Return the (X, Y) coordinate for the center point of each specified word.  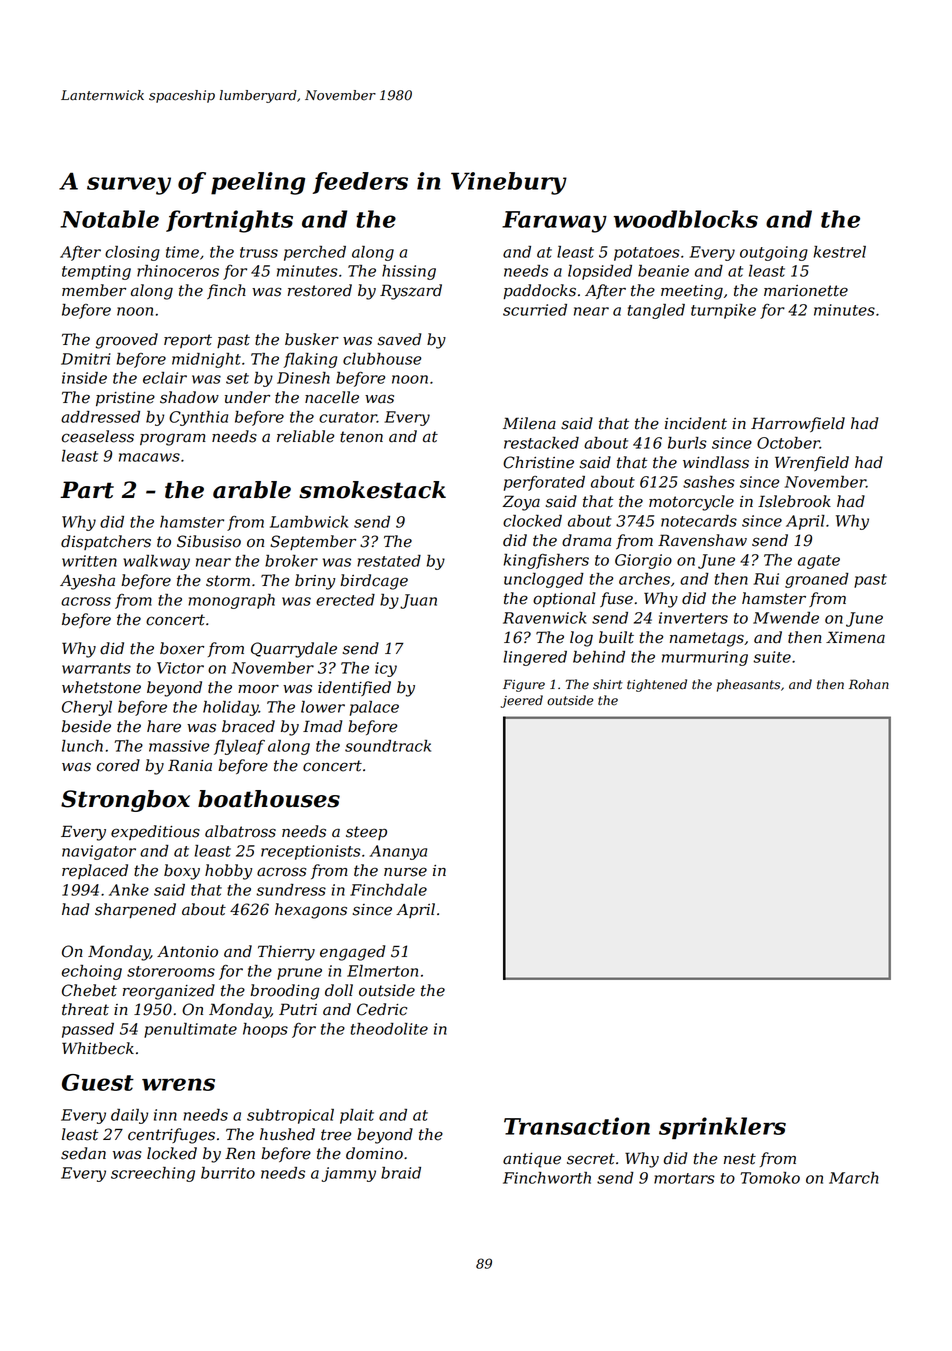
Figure (524, 685)
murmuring (705, 658)
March (853, 1178)
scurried (535, 310)
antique (532, 1160)
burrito (228, 1173)
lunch (82, 746)
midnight (206, 360)
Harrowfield (798, 424)
